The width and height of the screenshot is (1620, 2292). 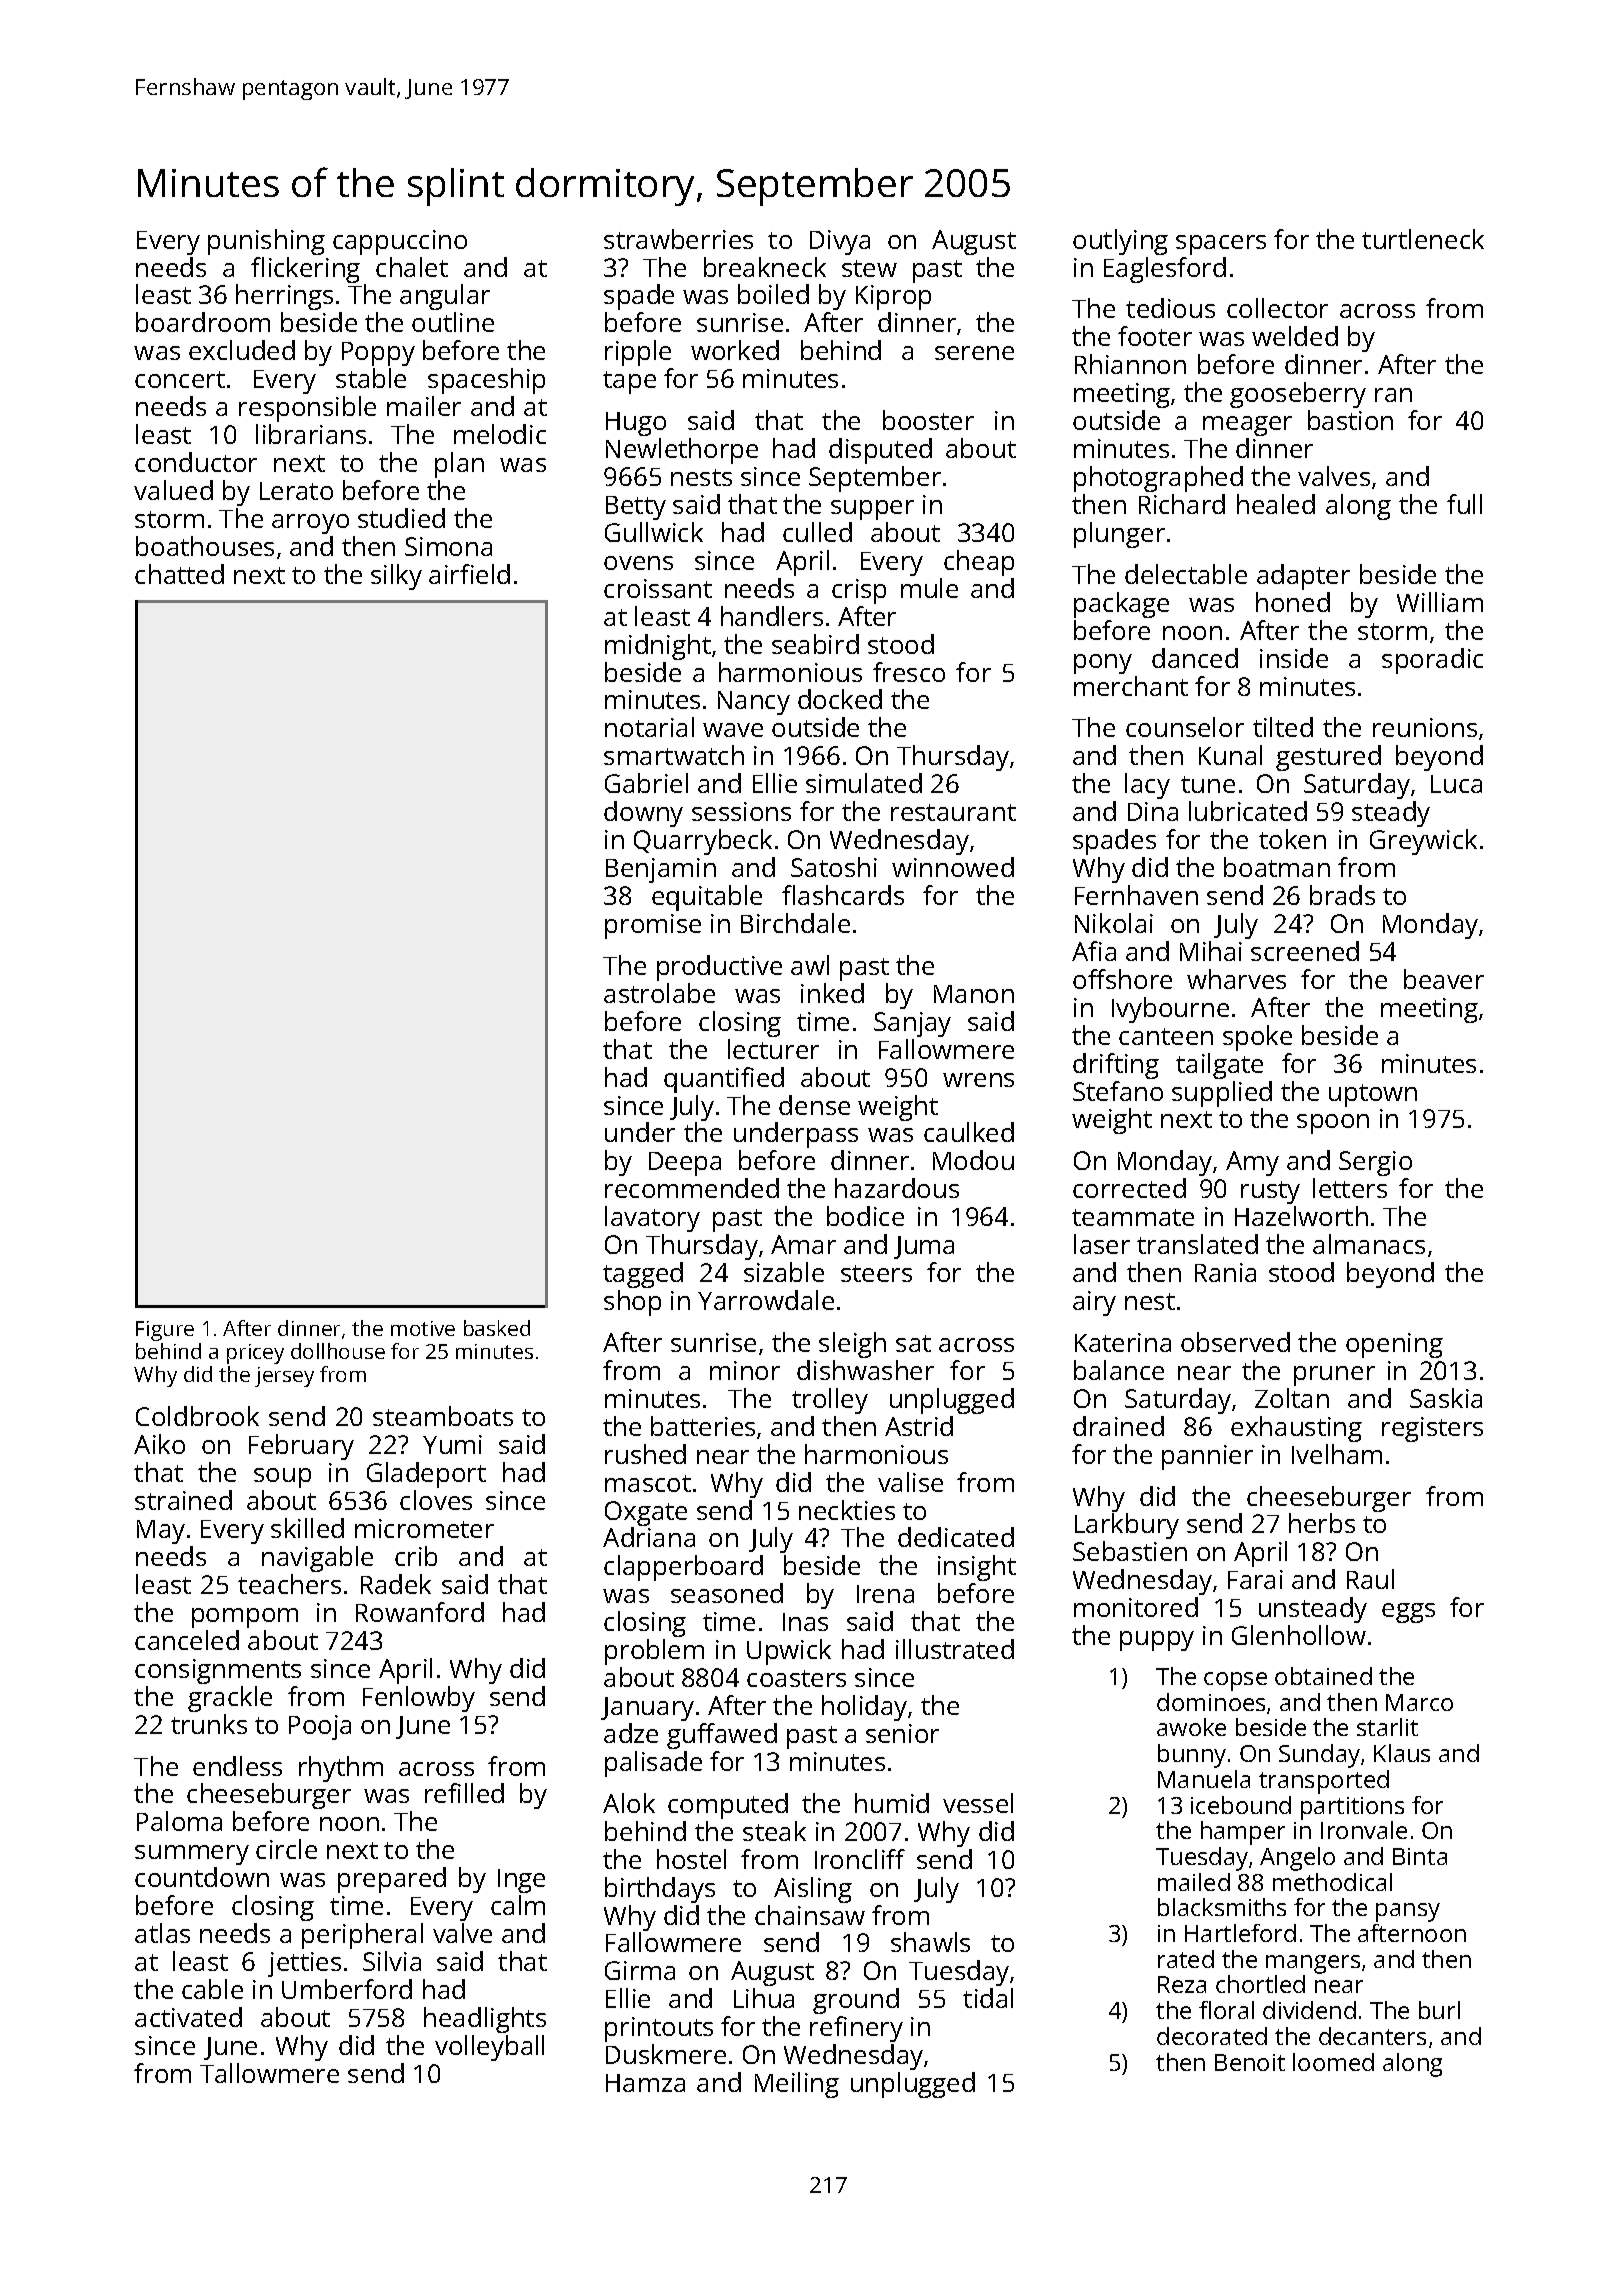 I want to click on Hamza, so click(x=645, y=2083).
